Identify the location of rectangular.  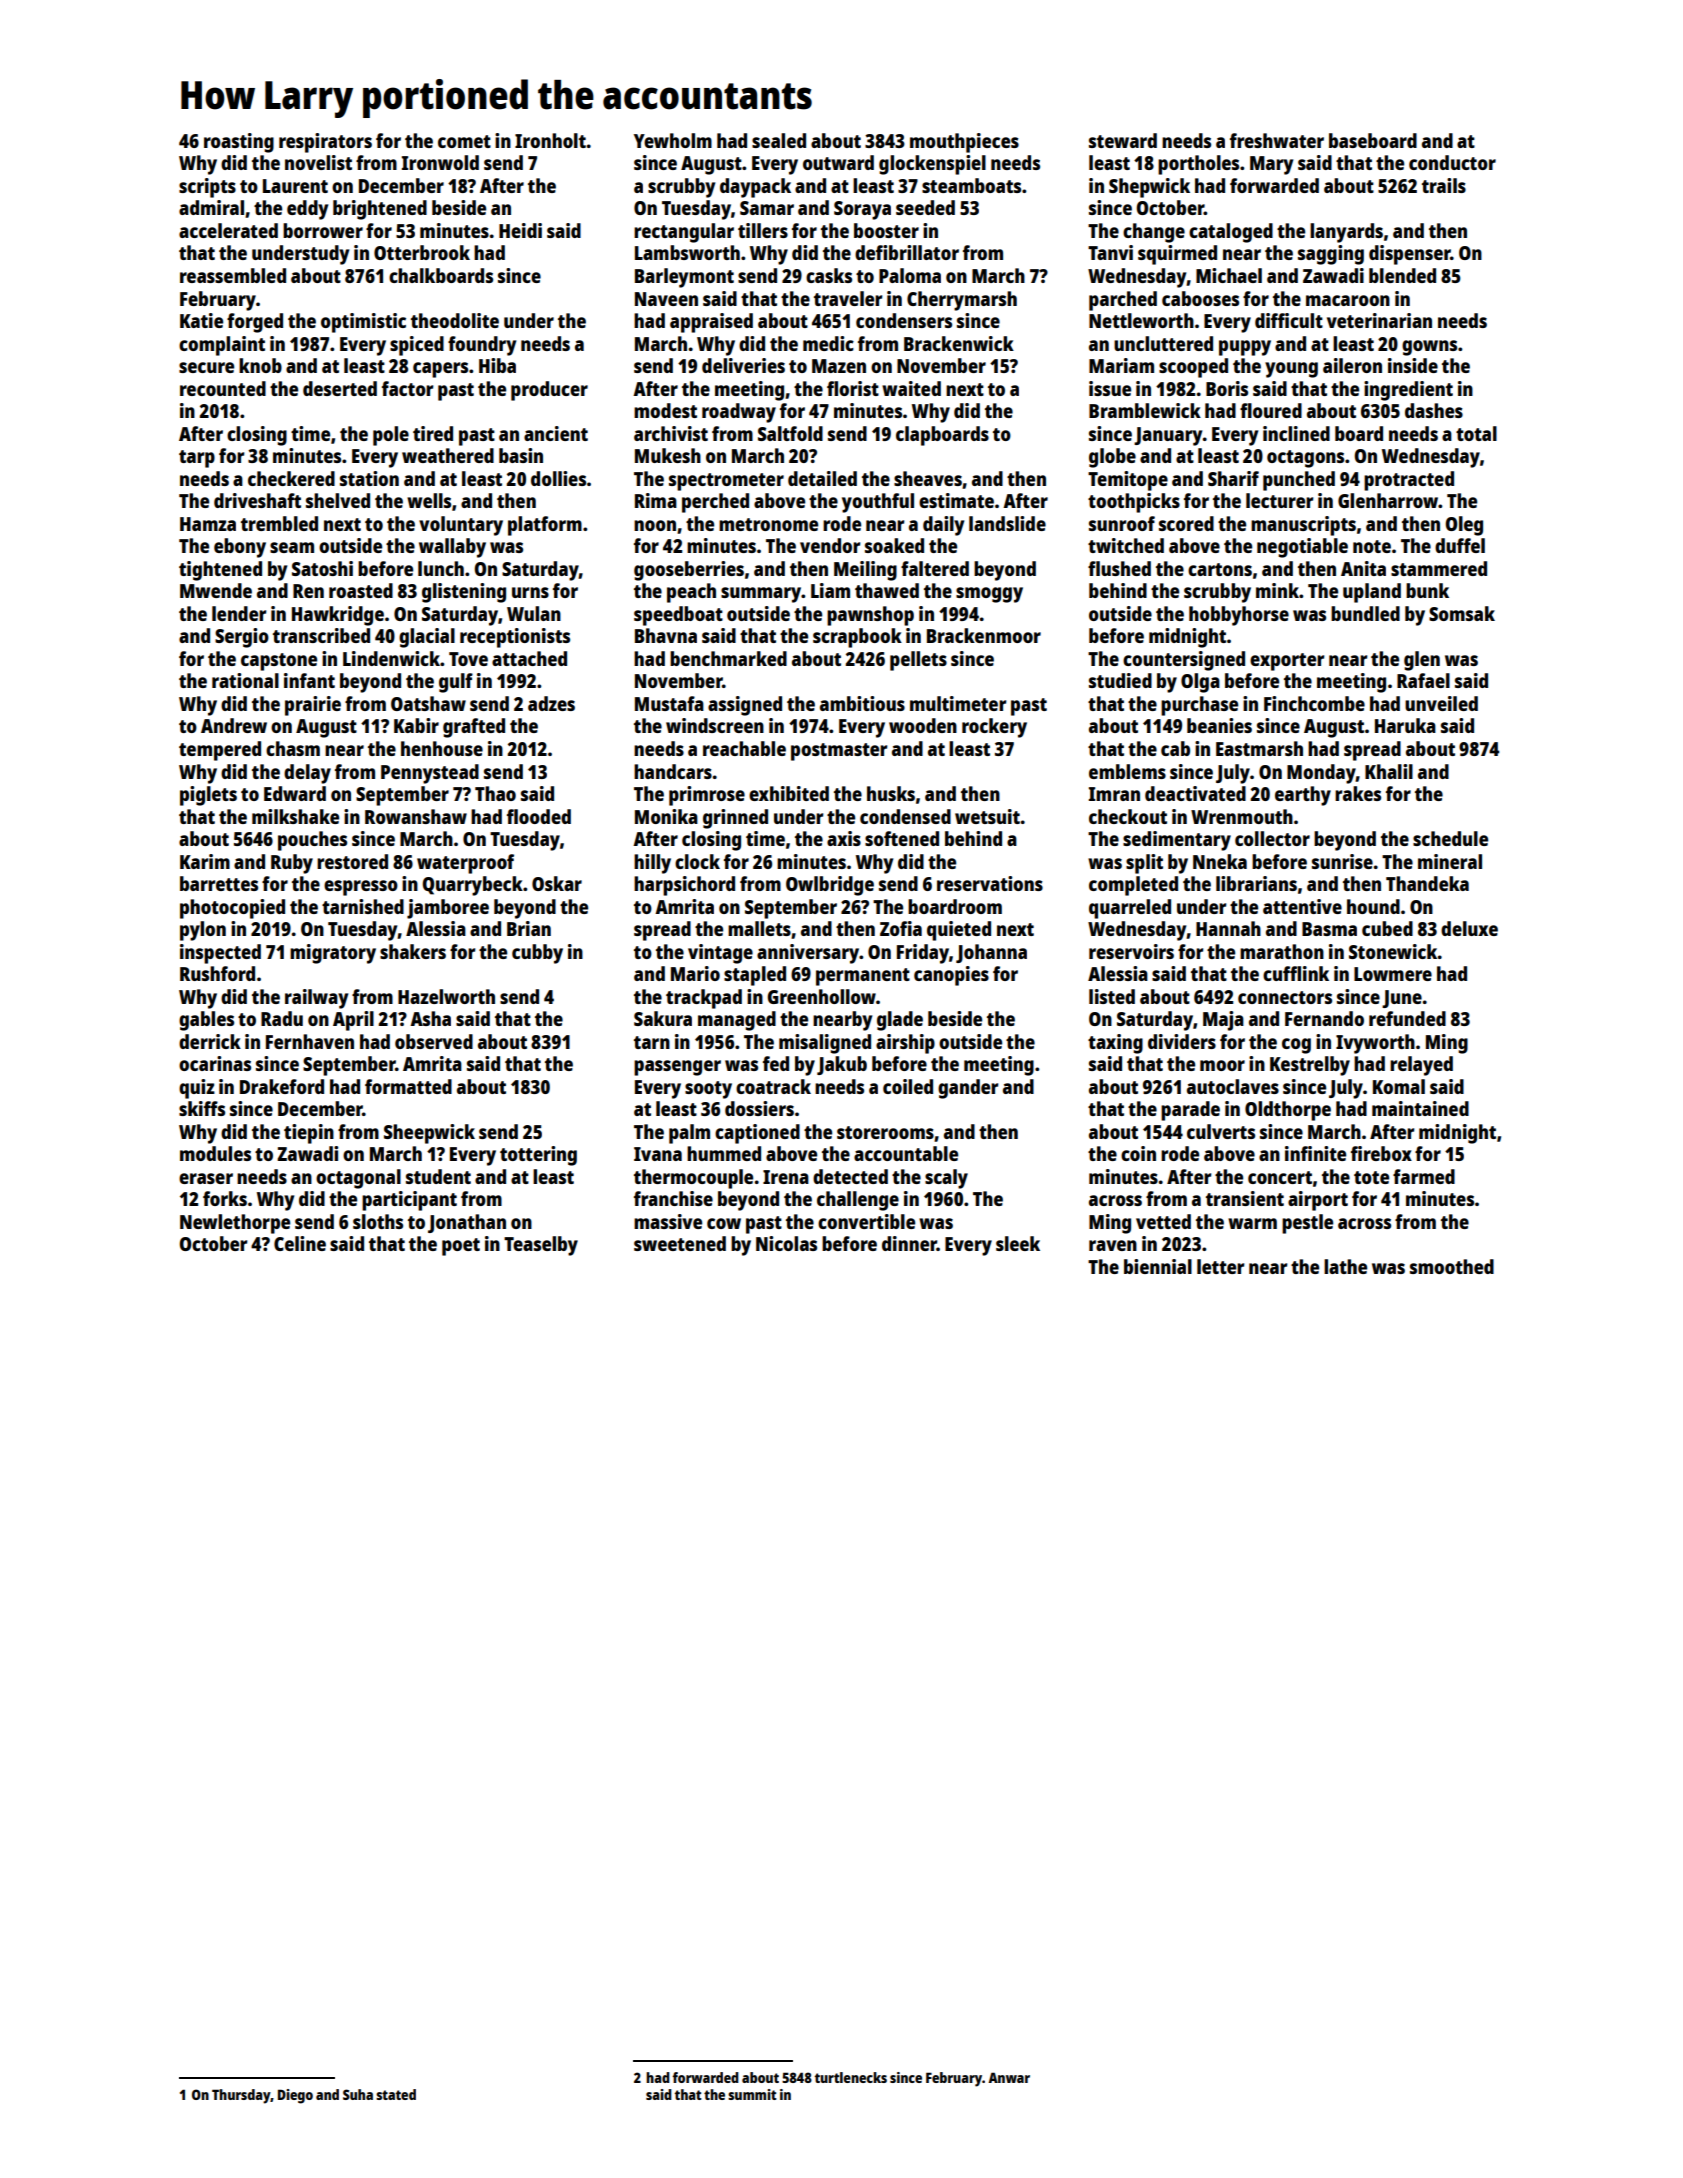
(684, 233).
